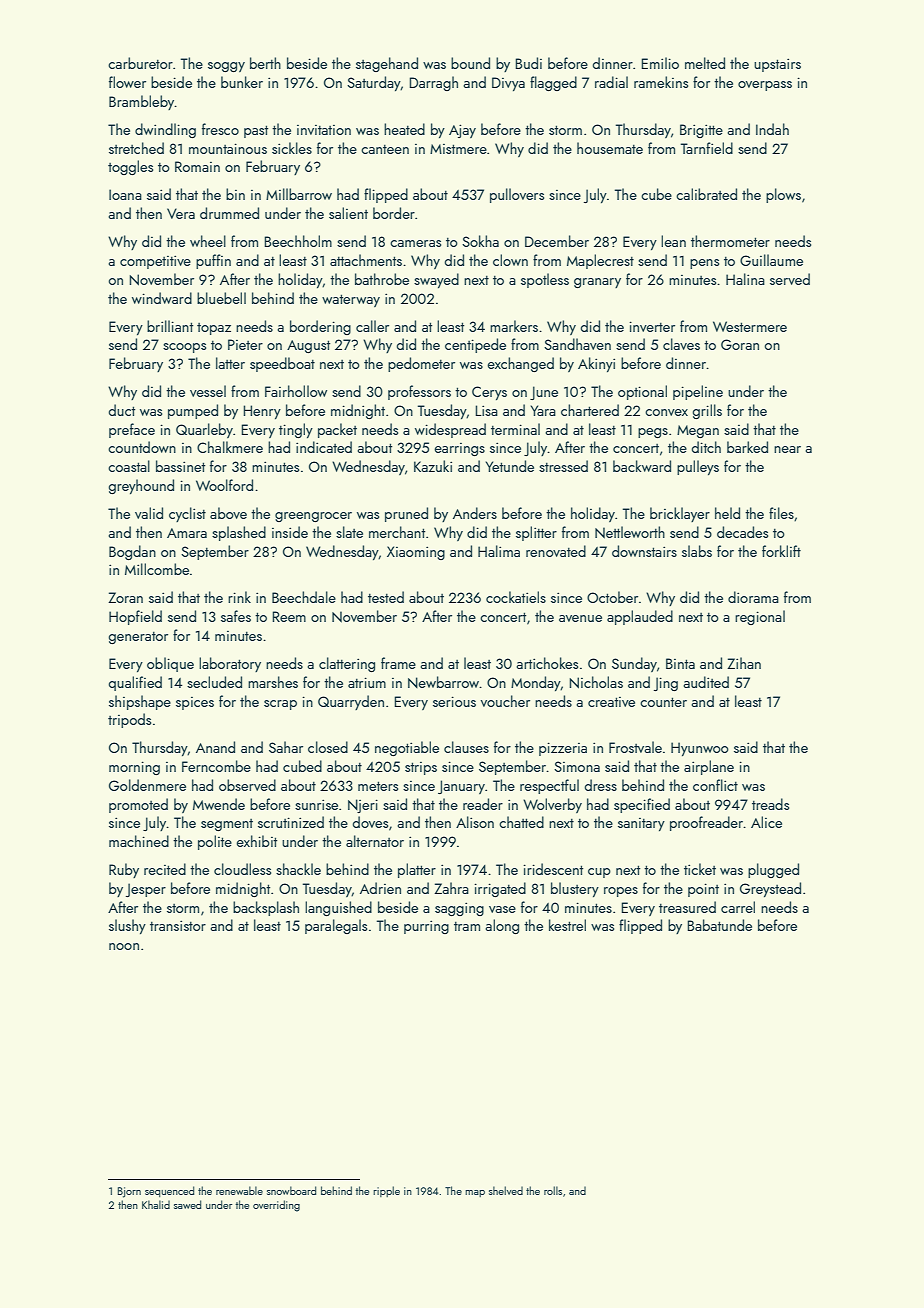 Image resolution: width=924 pixels, height=1308 pixels. I want to click on kestrel, so click(567, 925).
